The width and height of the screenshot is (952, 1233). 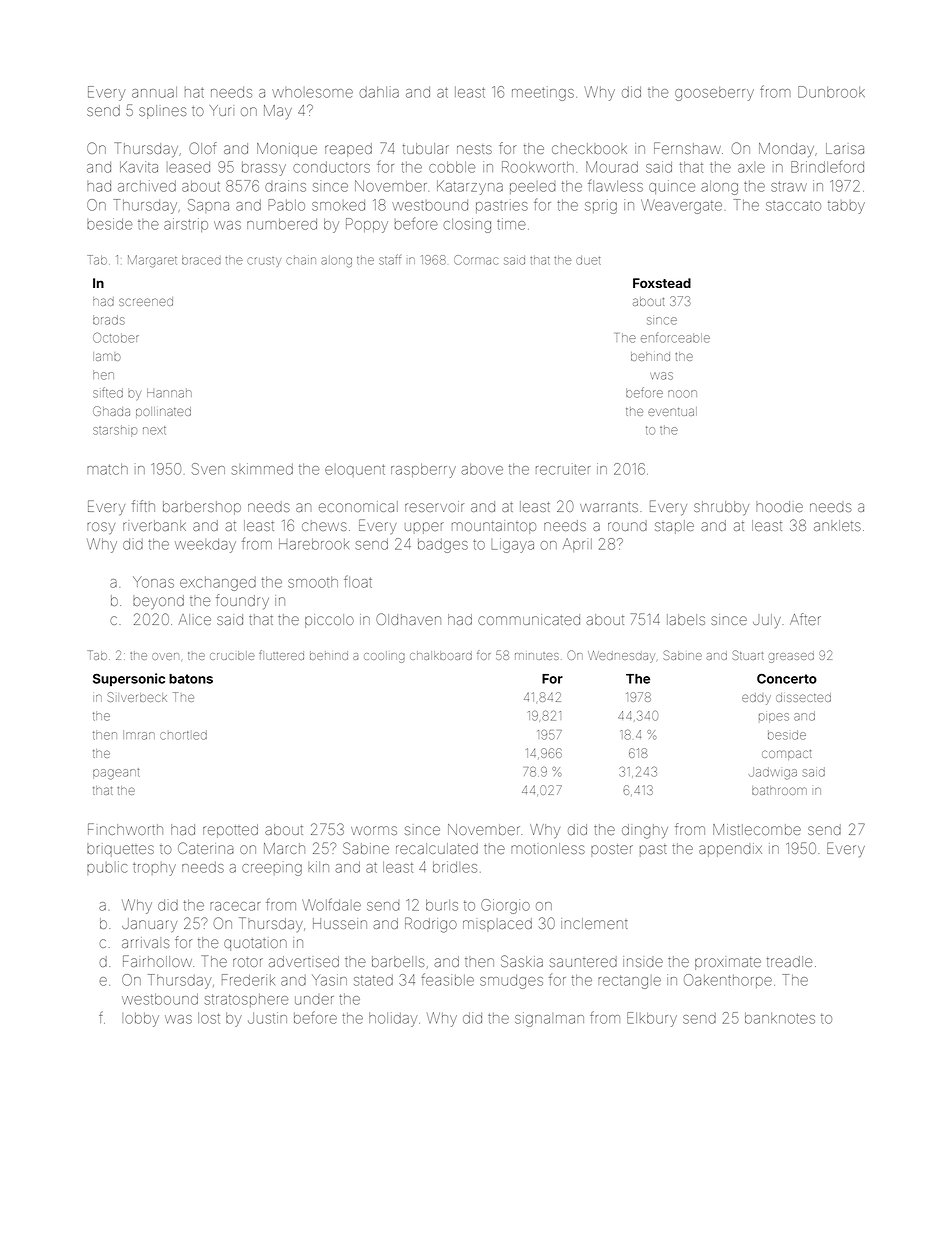 I want to click on annual, so click(x=154, y=92).
